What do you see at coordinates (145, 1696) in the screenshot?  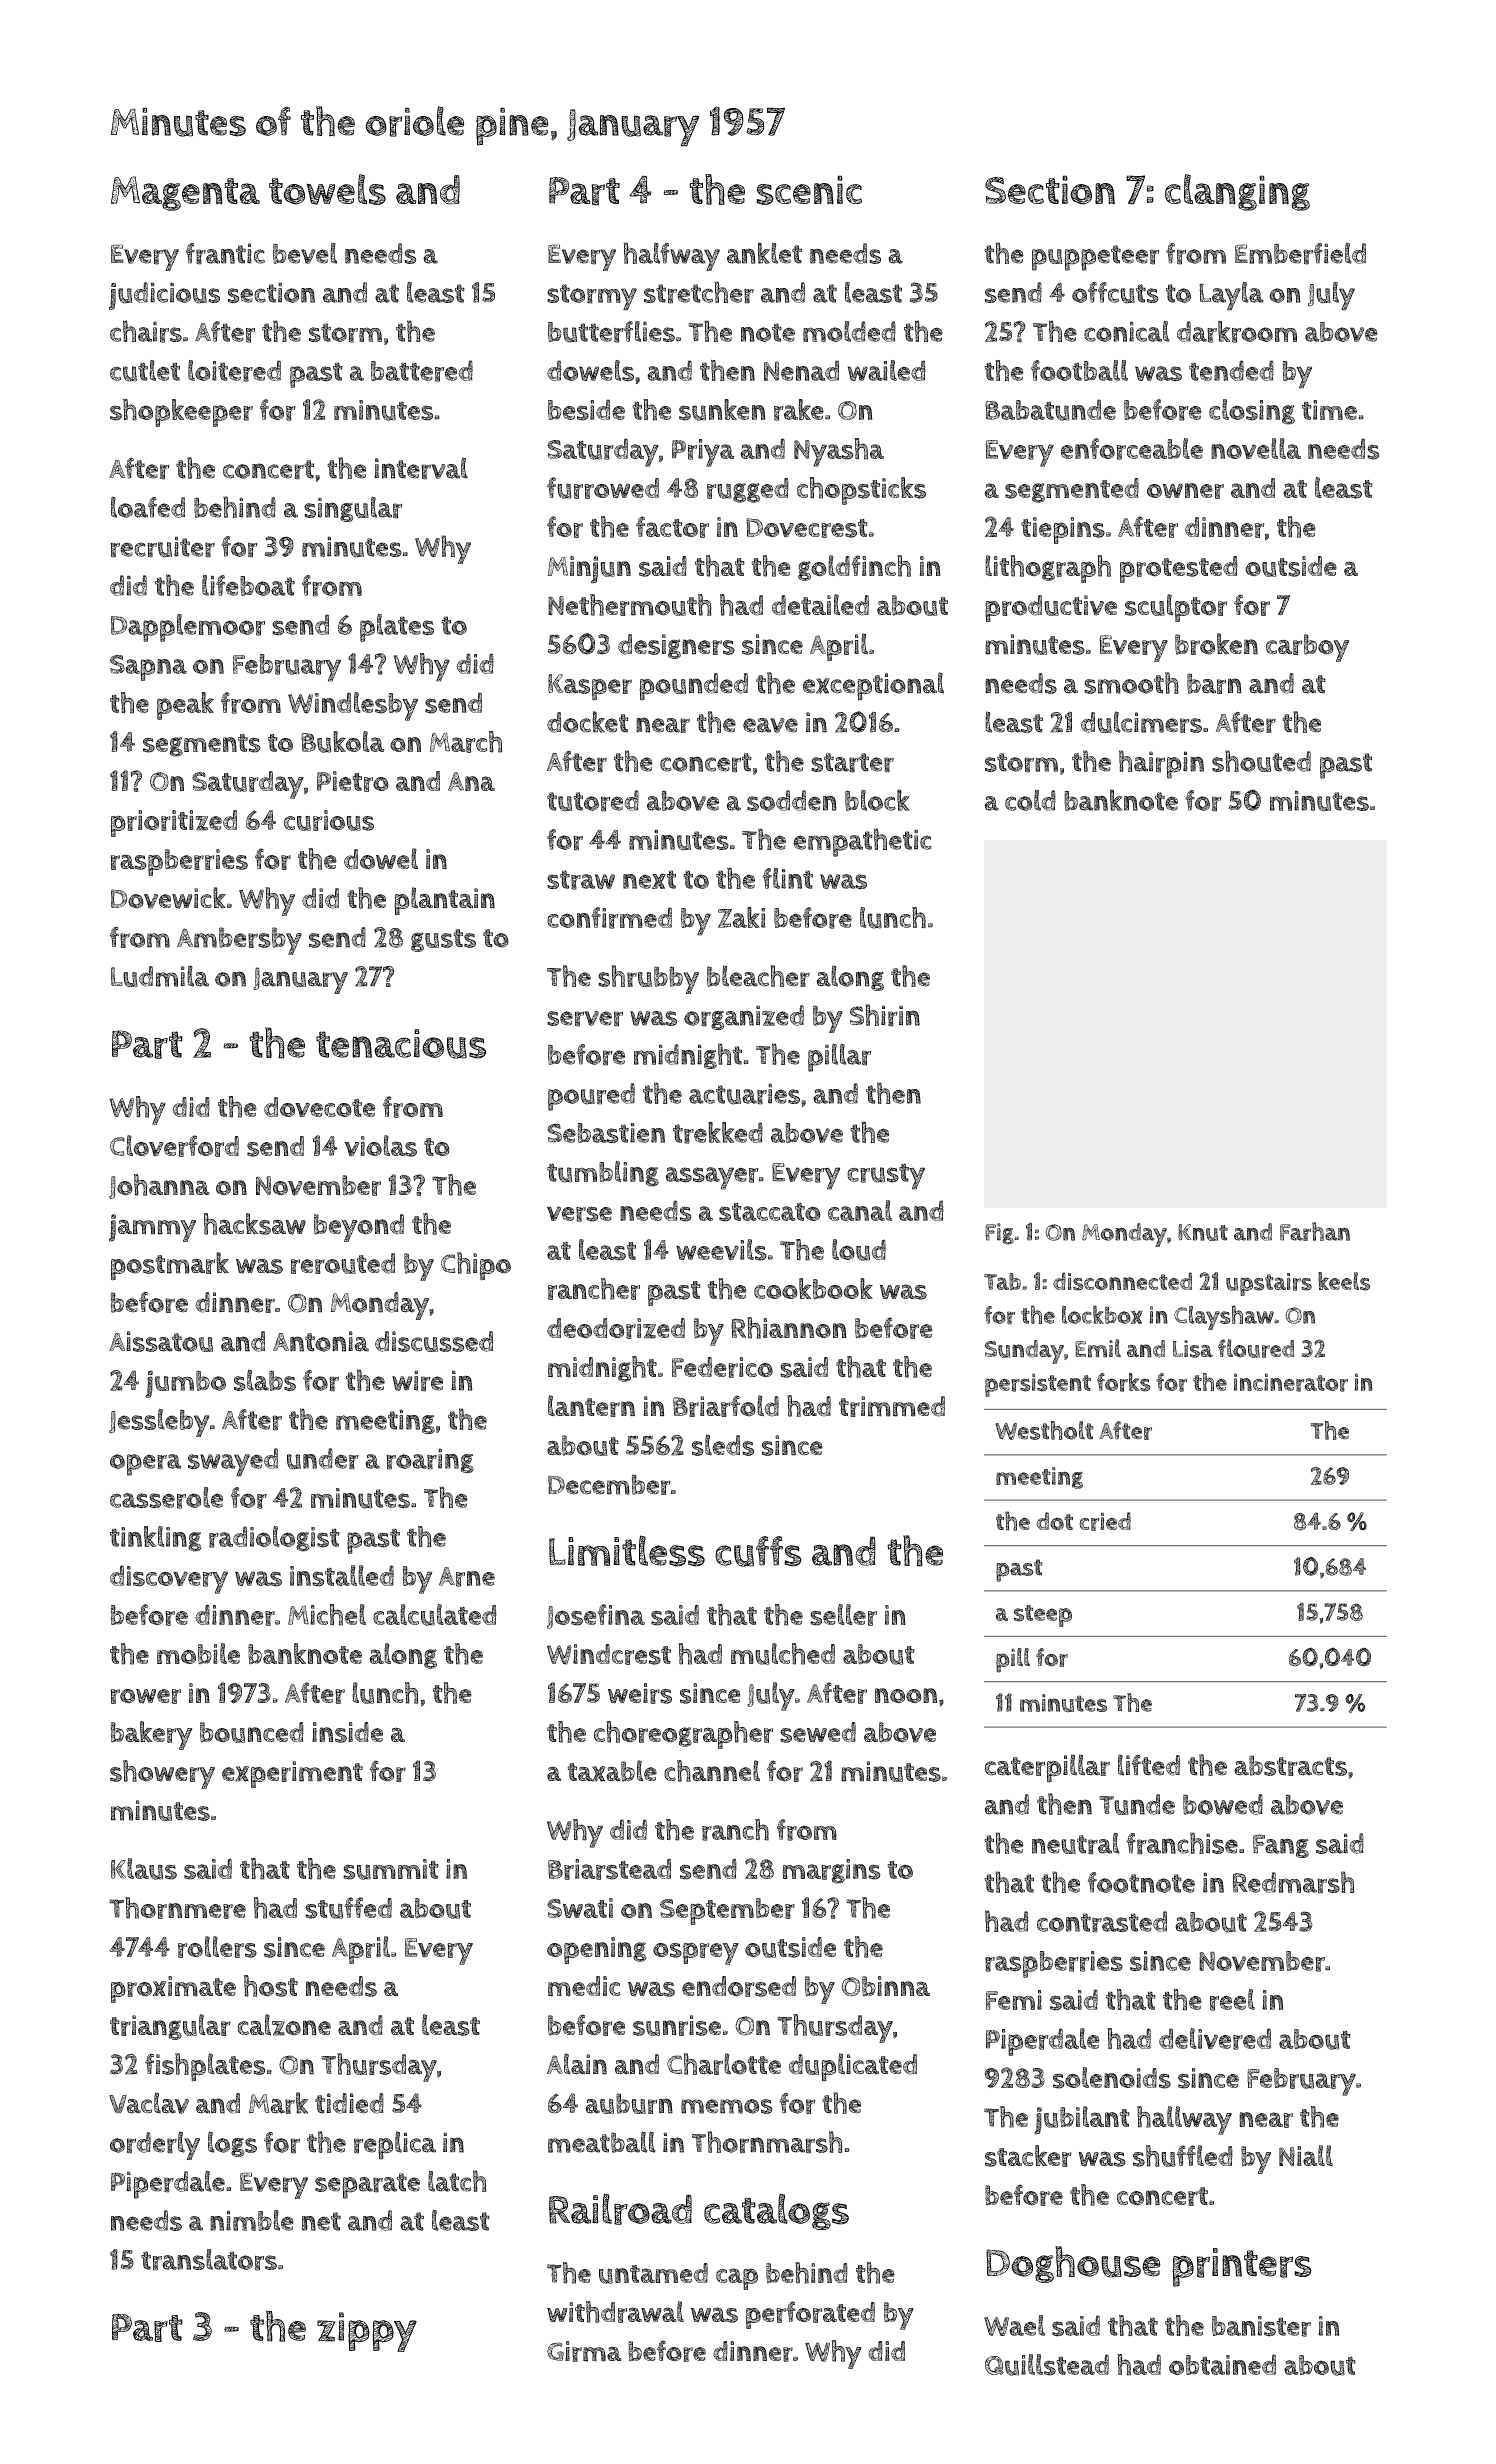 I see `rower` at bounding box center [145, 1696].
